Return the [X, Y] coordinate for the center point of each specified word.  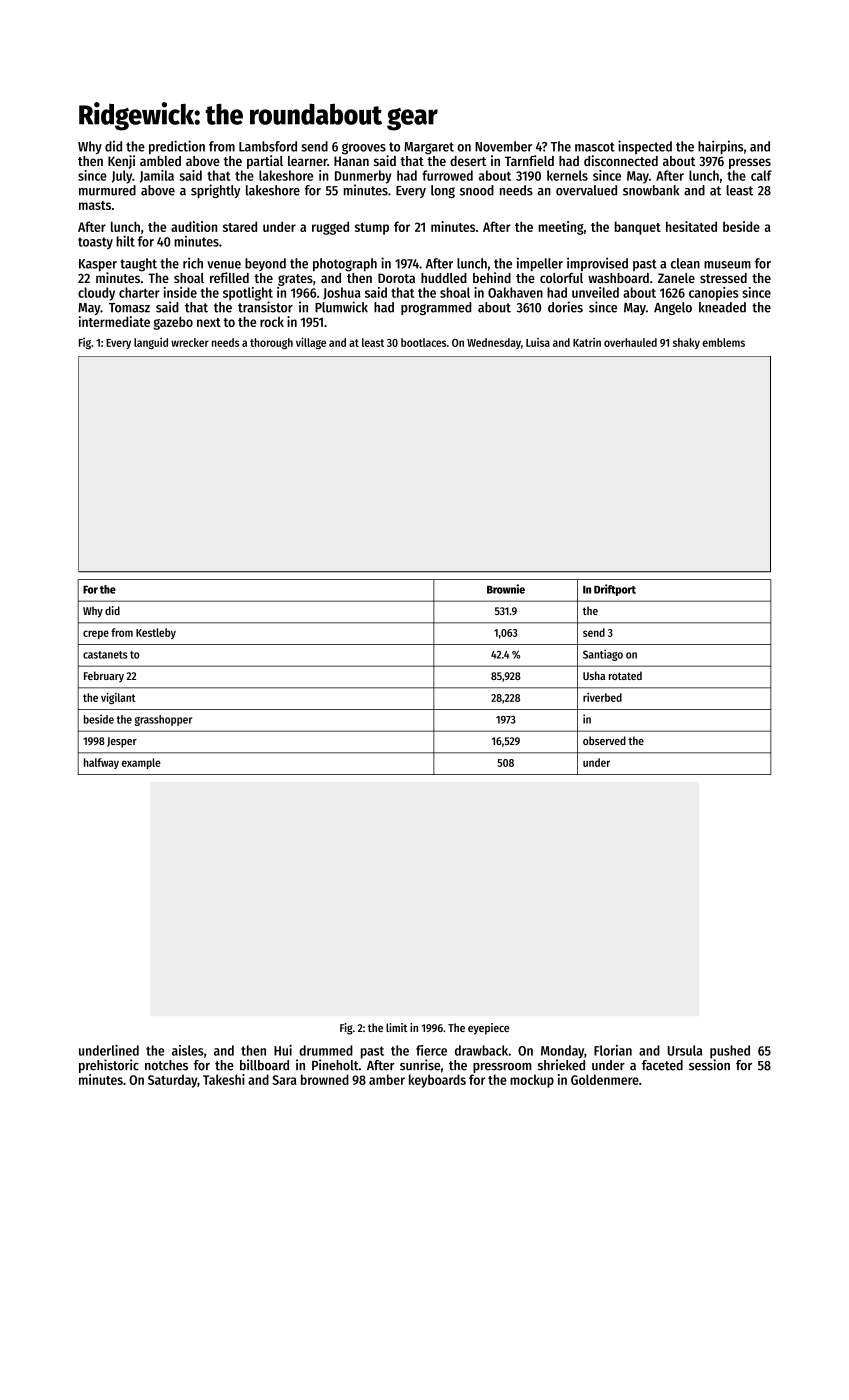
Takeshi [224, 1079]
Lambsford [268, 146]
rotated [625, 675]
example [141, 763]
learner [307, 161]
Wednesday [494, 343]
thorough [271, 343]
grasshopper [163, 720]
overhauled [630, 342]
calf [761, 175]
